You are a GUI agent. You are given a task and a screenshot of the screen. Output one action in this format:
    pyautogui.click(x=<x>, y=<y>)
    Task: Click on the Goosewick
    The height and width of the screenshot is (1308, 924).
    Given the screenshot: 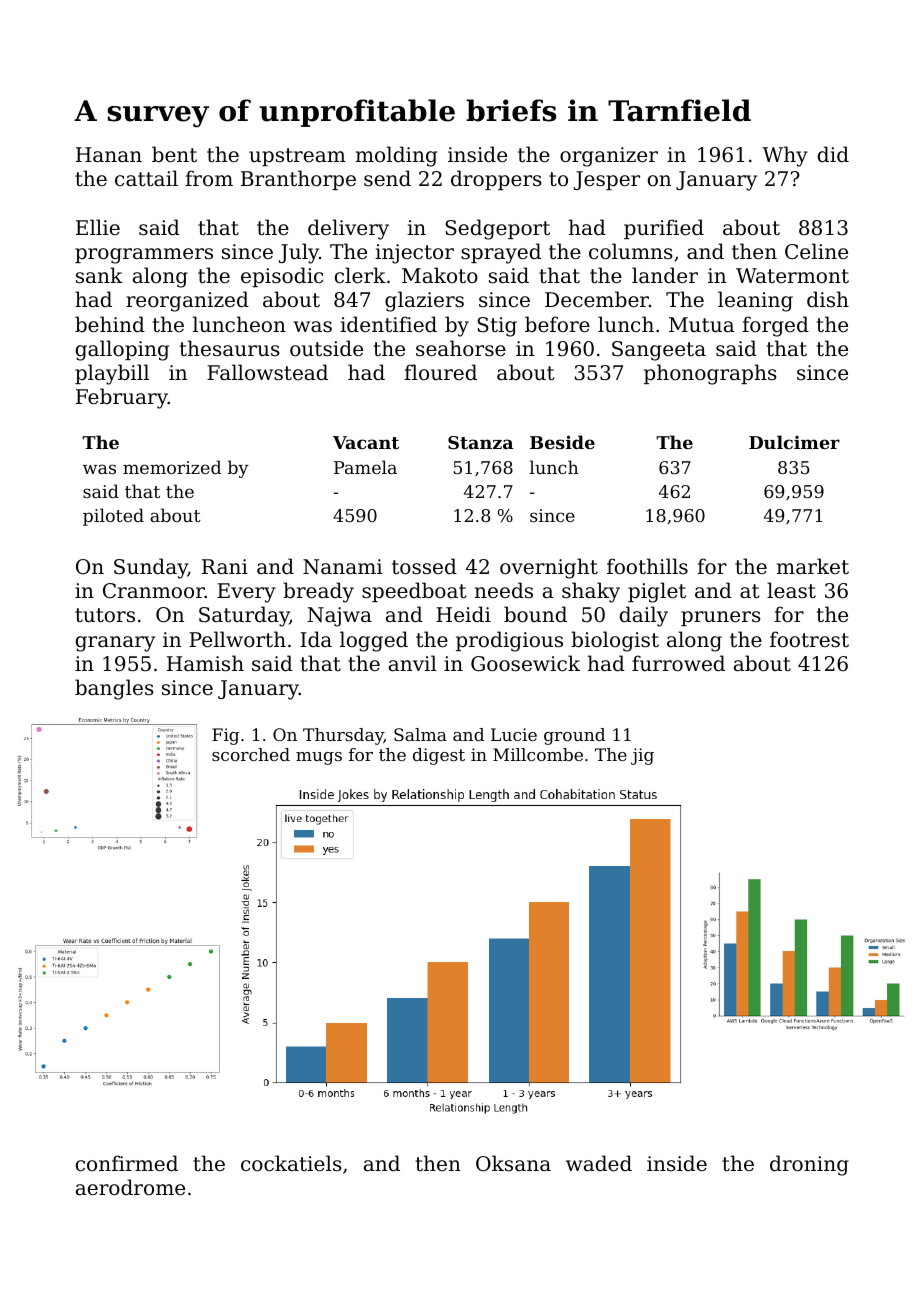 What is the action you would take?
    pyautogui.click(x=525, y=663)
